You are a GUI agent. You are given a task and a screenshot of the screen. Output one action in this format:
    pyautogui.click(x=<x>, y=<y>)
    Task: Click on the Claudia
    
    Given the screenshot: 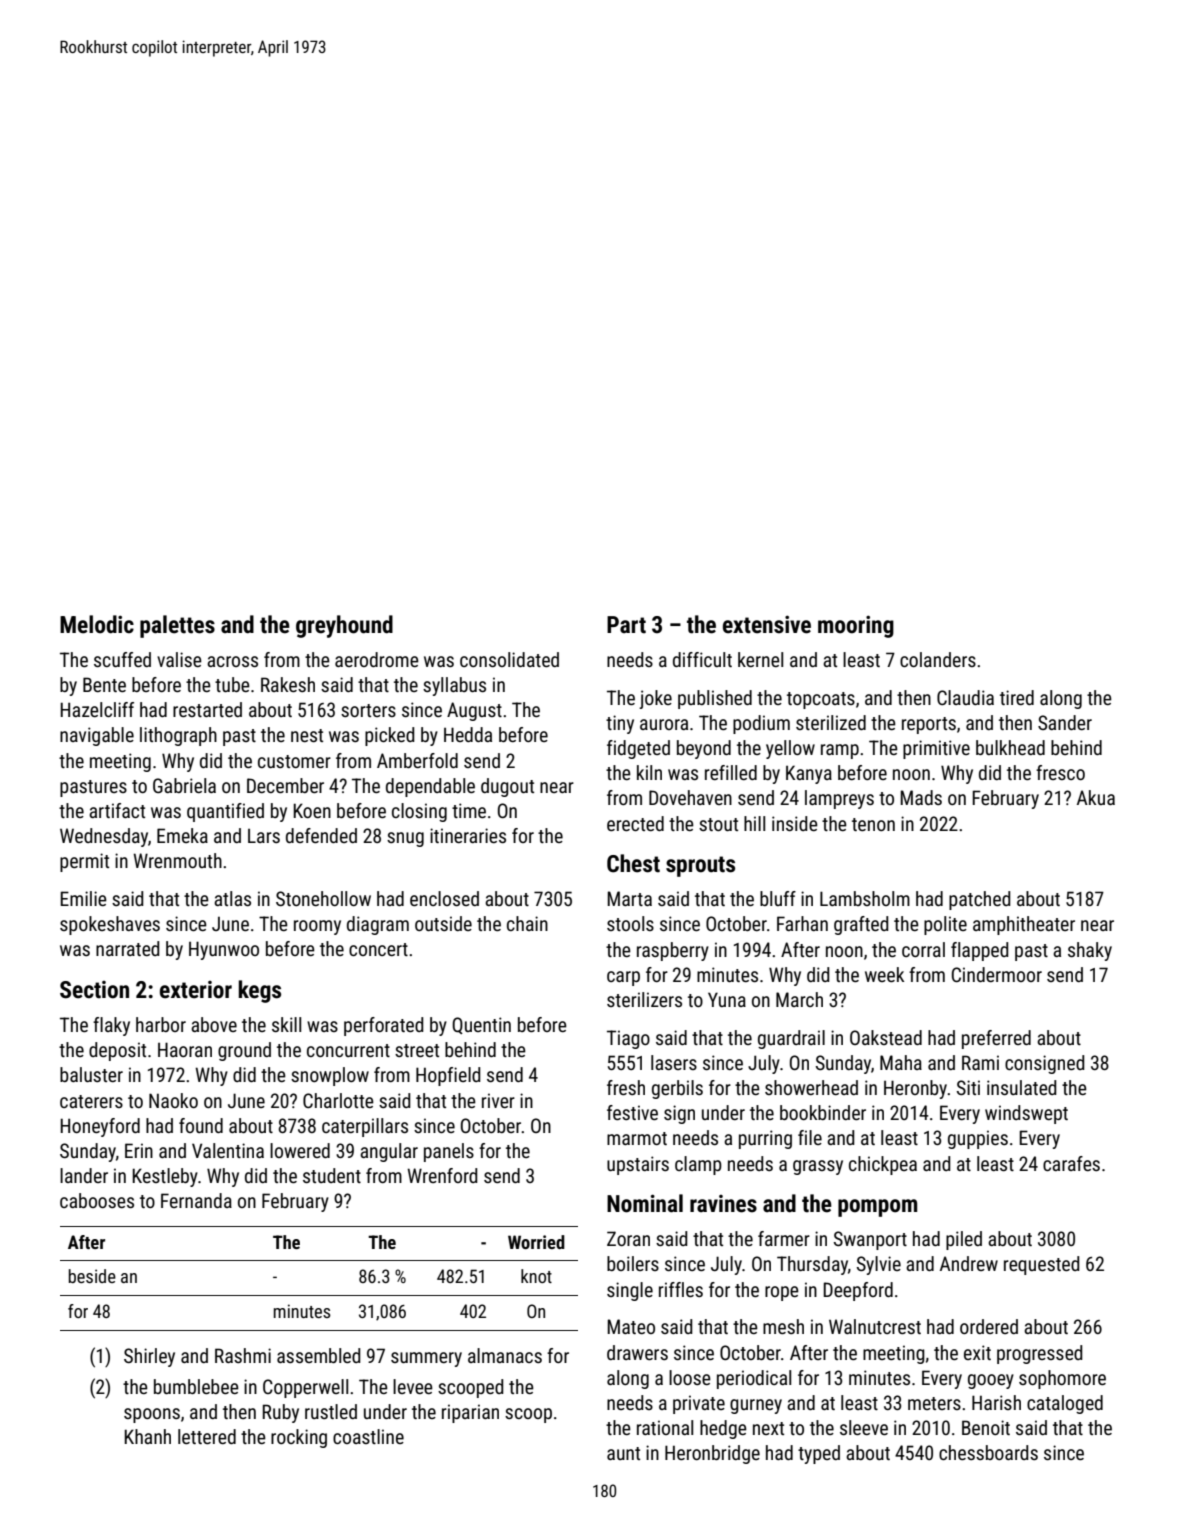 What is the action you would take?
    pyautogui.click(x=965, y=697)
